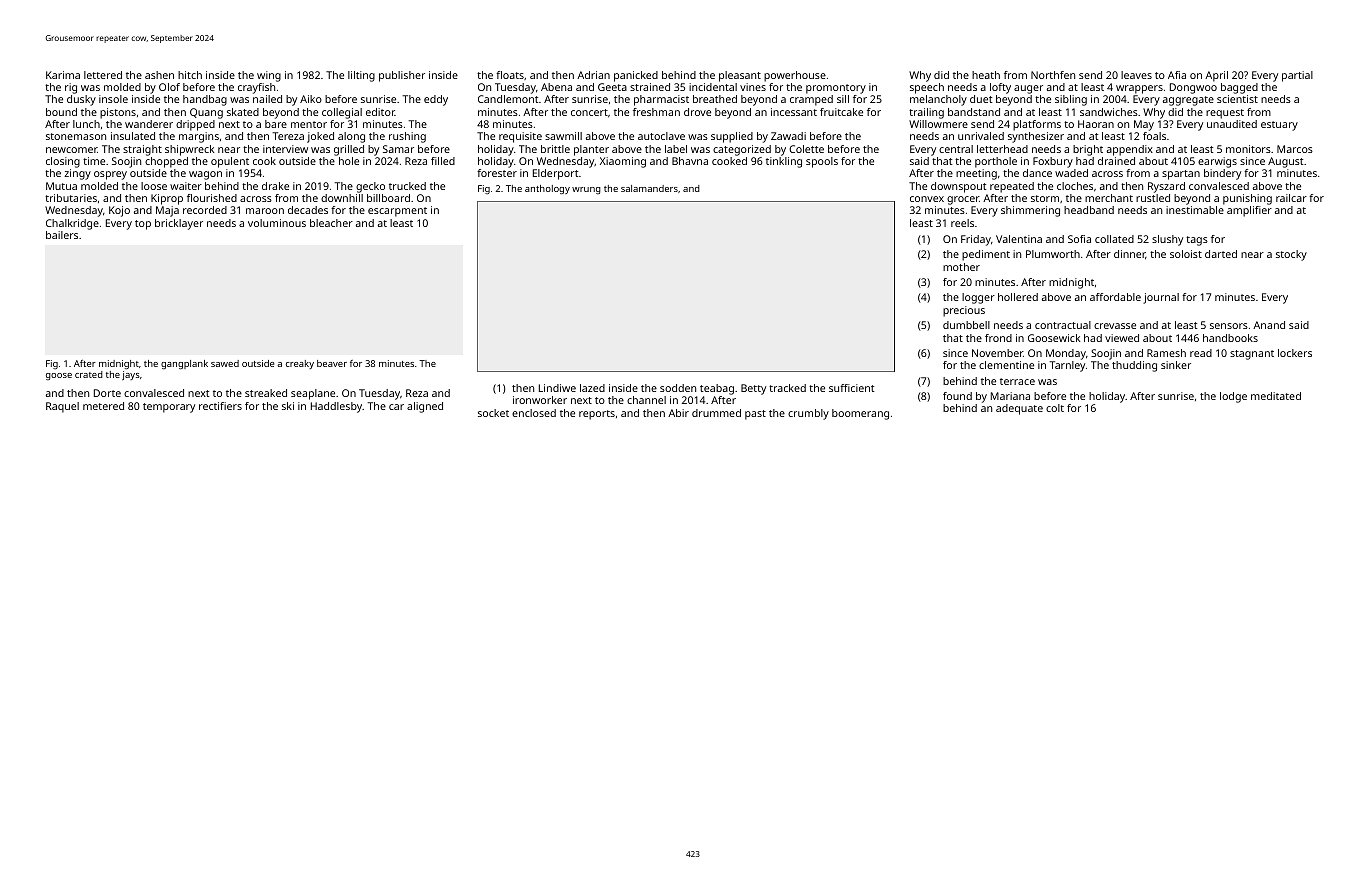 This image has width=1372, height=887. Describe the element at coordinates (978, 298) in the image. I see `logger` at that location.
